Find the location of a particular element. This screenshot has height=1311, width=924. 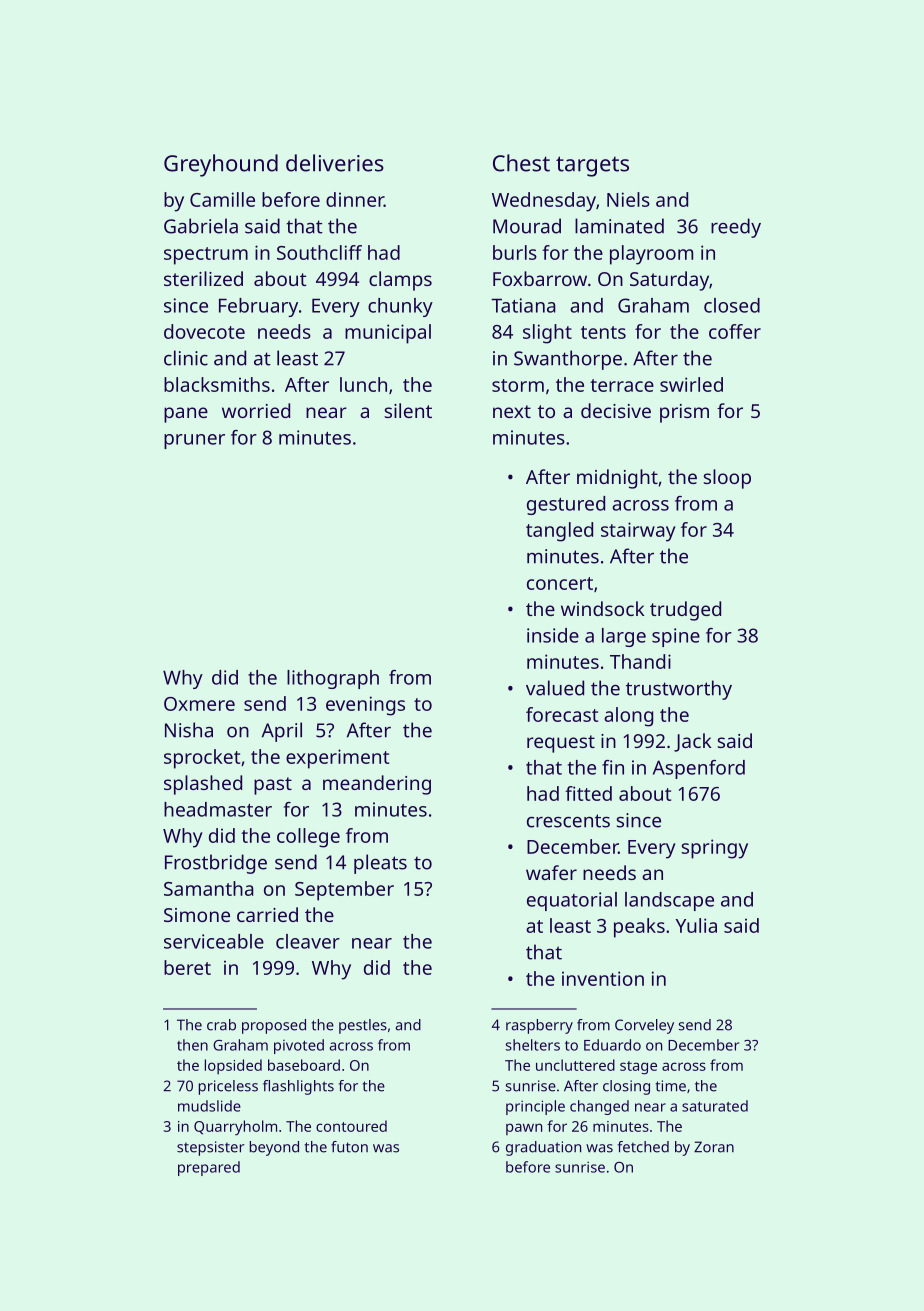

wafer is located at coordinates (551, 872).
